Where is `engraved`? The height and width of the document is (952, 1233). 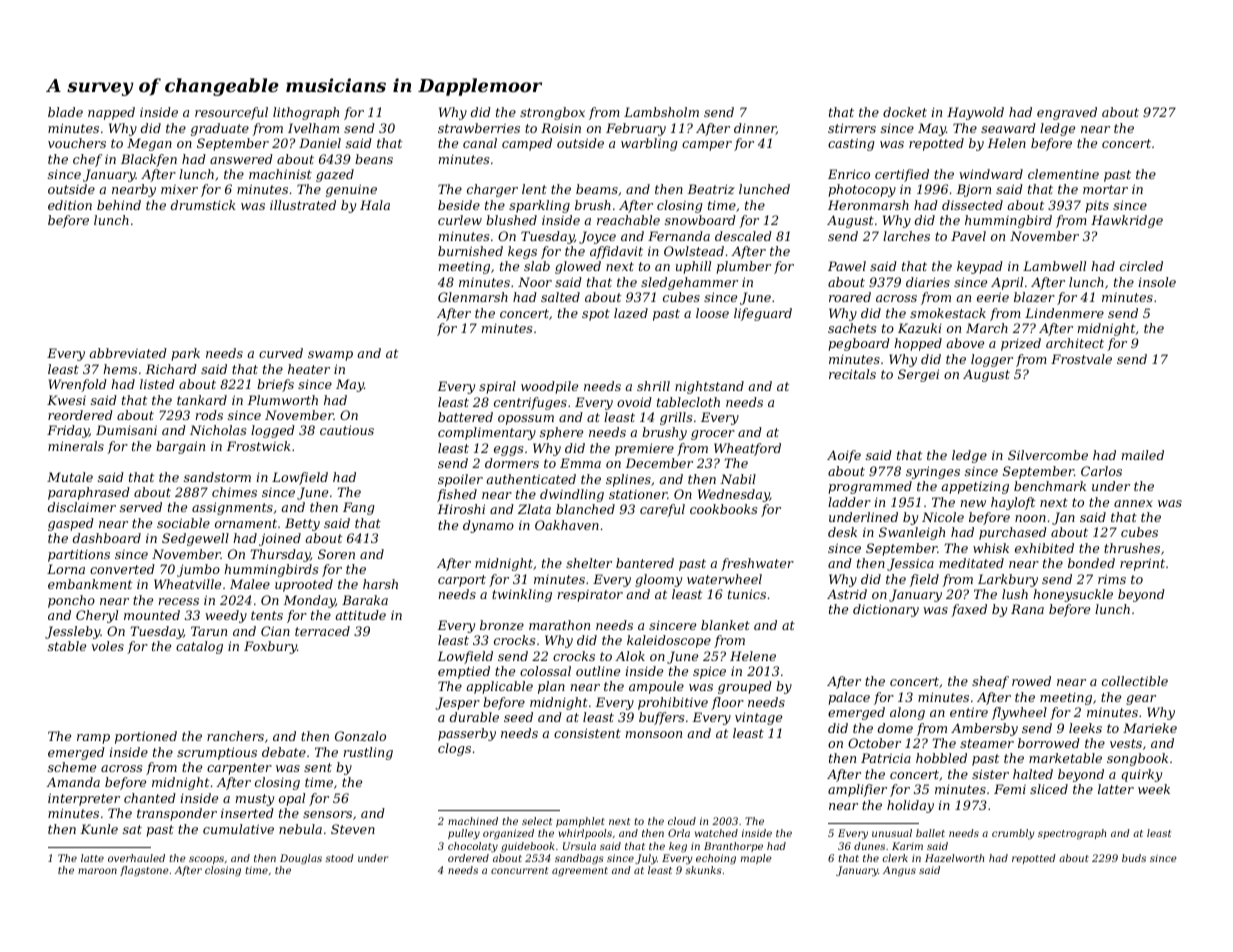
engraved is located at coordinates (1067, 113).
